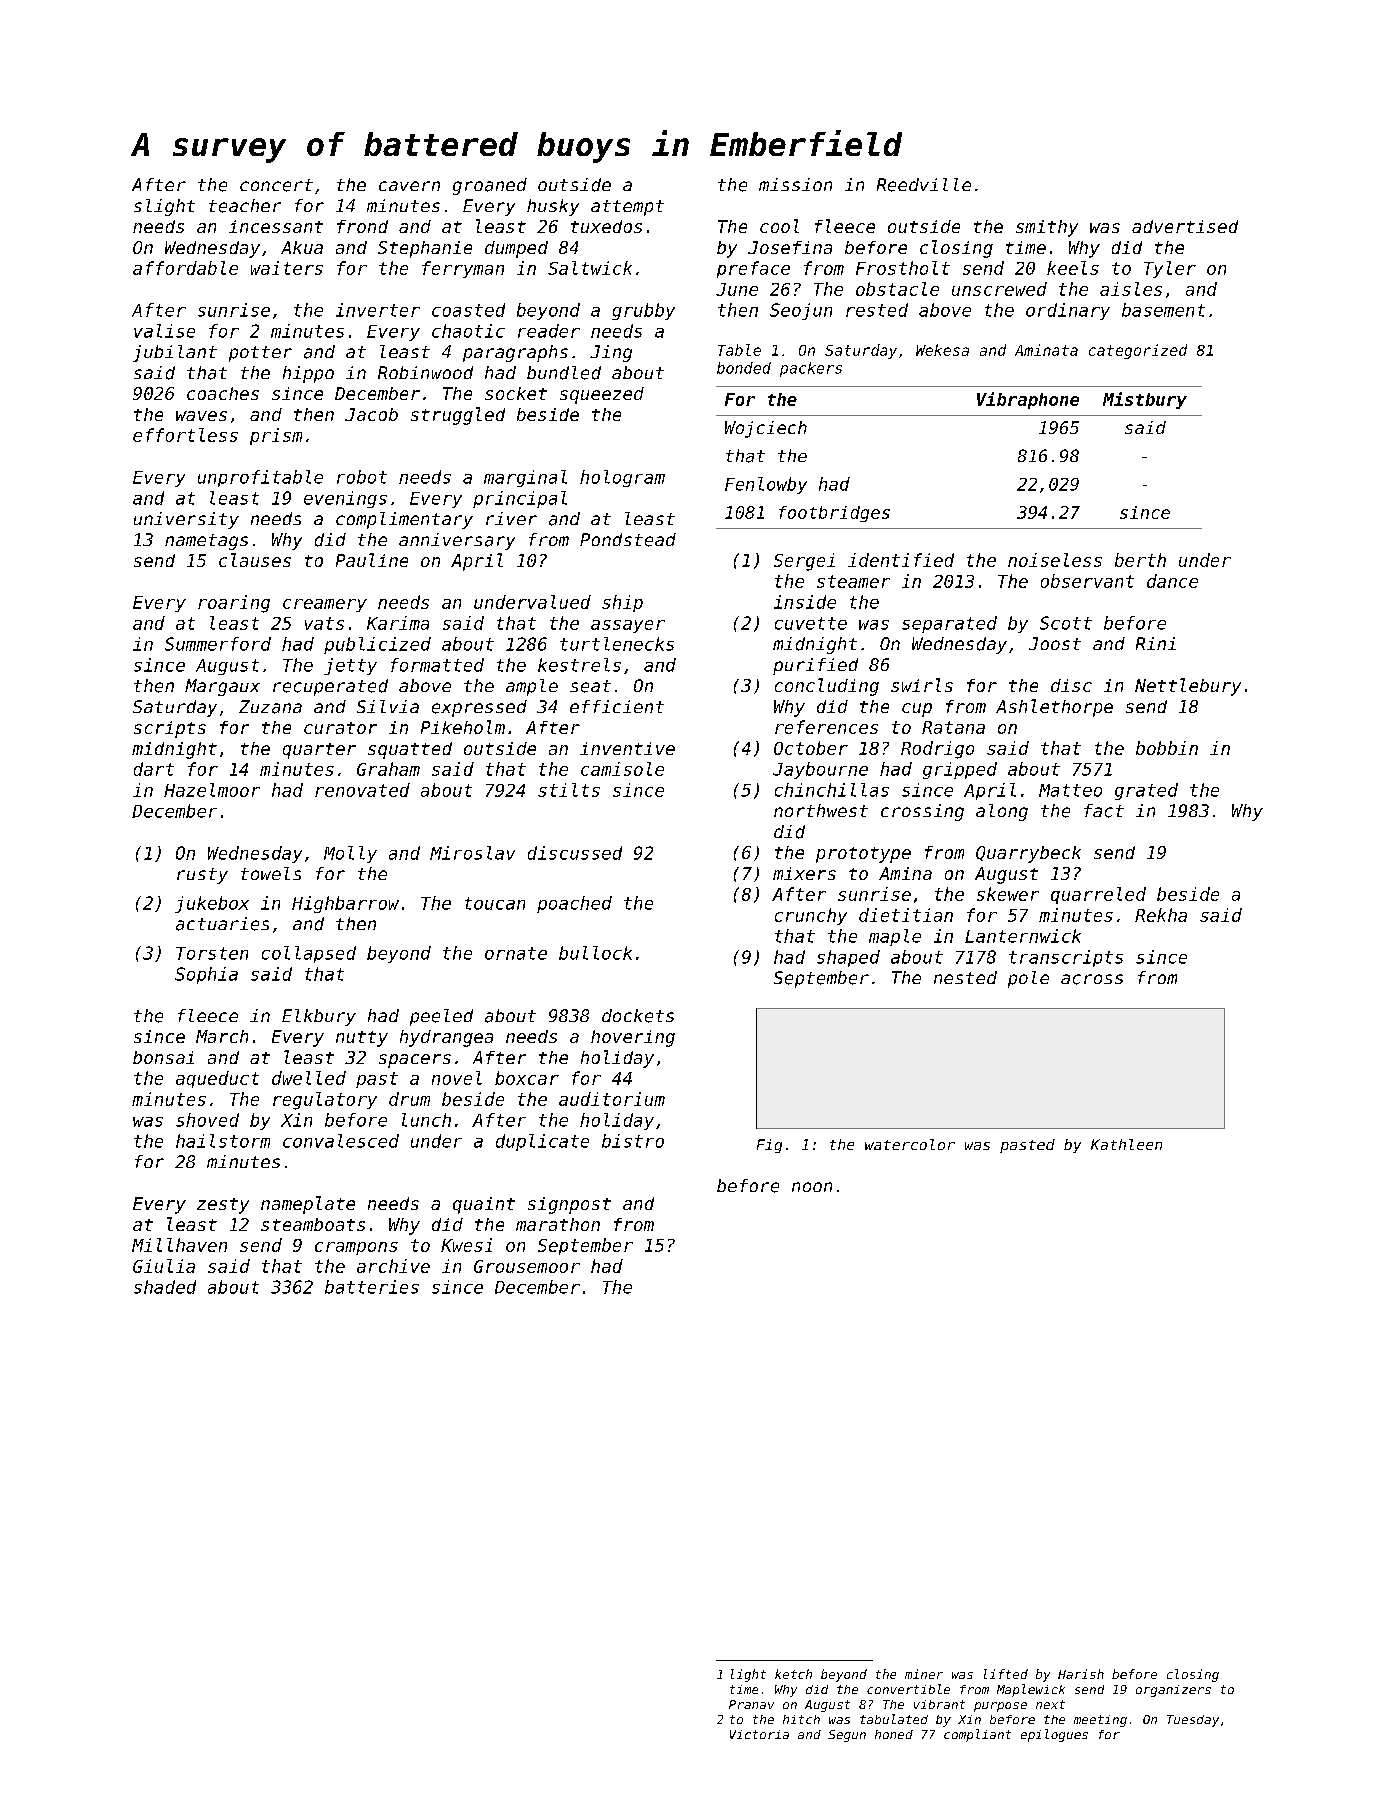 This screenshot has height=1808, width=1397. What do you see at coordinates (924, 185) in the screenshot?
I see `Reedville` at bounding box center [924, 185].
